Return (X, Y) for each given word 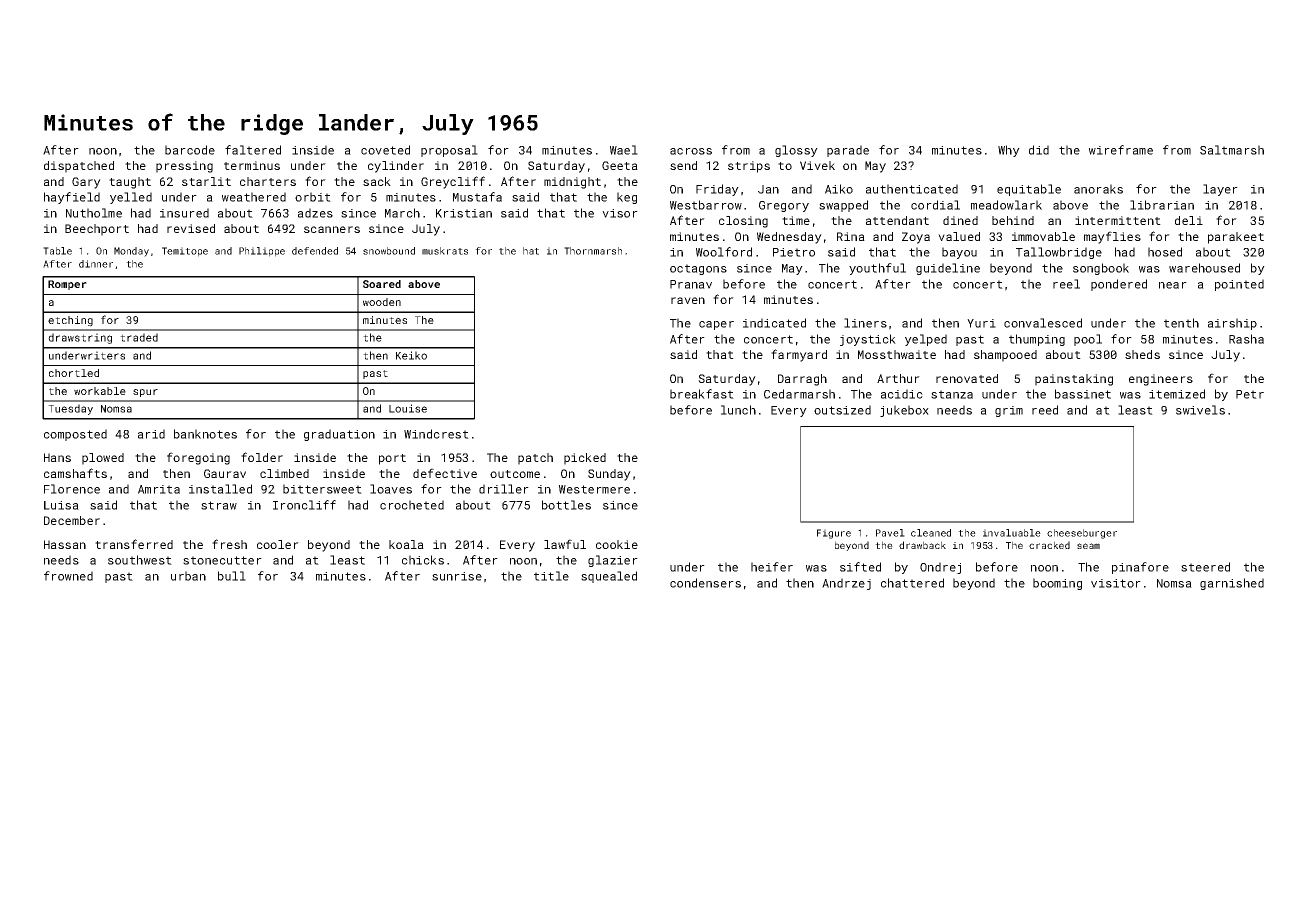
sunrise (457, 576)
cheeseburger (1082, 534)
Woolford (724, 252)
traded (139, 337)
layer (1220, 190)
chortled (74, 373)
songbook (1101, 269)
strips (749, 167)
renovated (967, 378)
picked (585, 459)
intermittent (1118, 220)
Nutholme (94, 213)
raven (688, 300)
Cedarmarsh (799, 394)
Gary (86, 183)
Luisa (61, 505)
